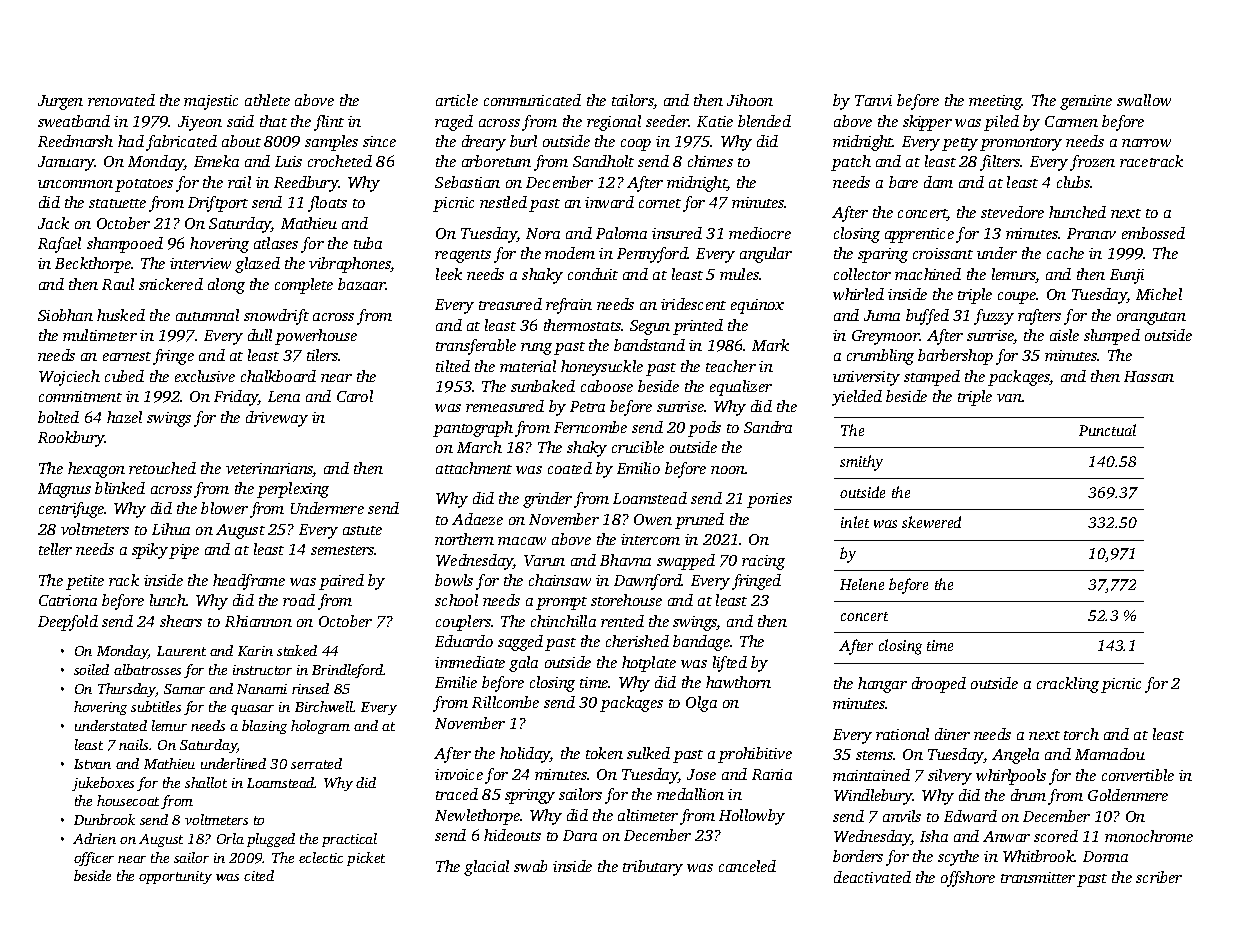 This image has height=952, width=1233. I want to click on opportunity, so click(175, 877).
